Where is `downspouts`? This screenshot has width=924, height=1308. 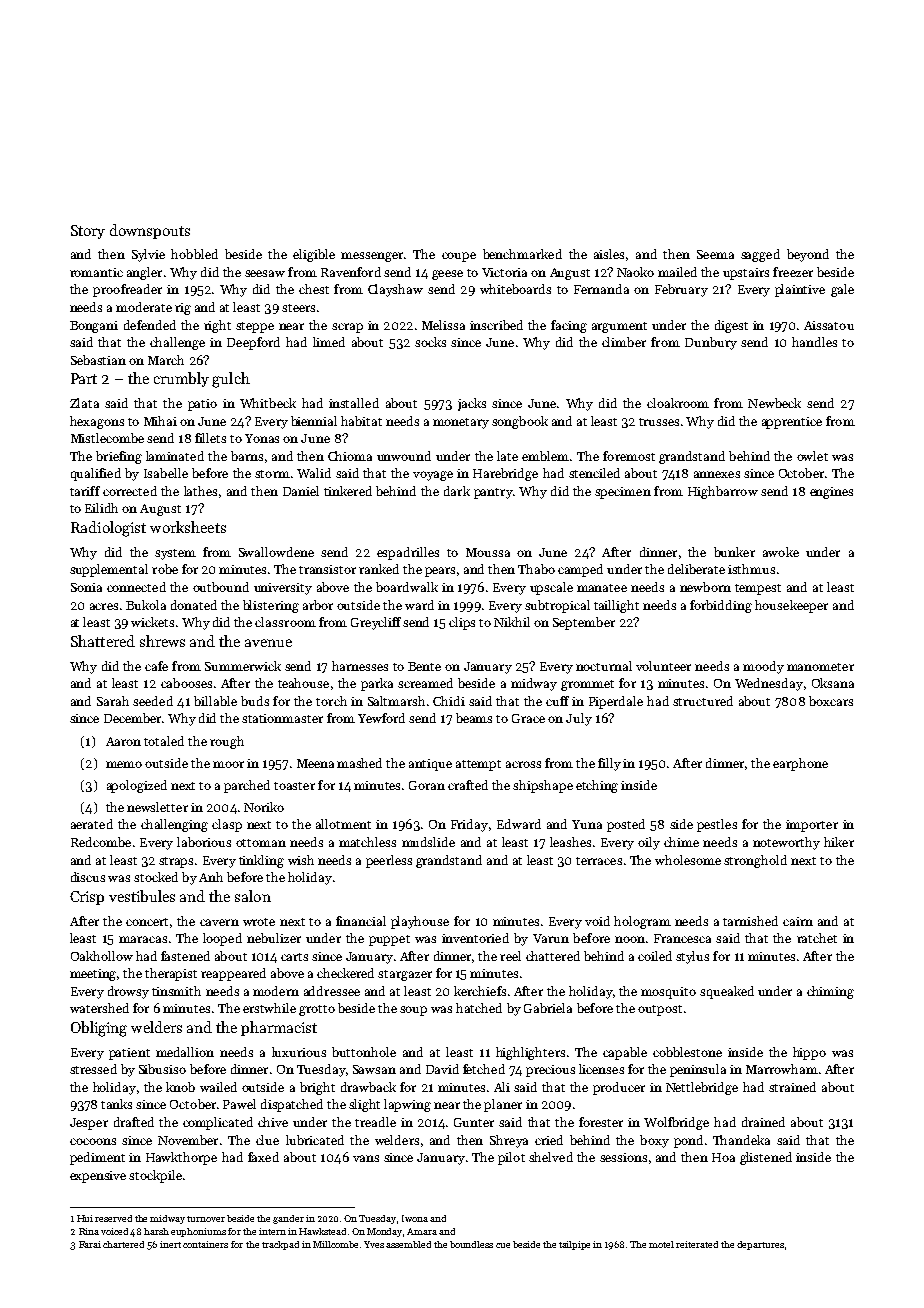
downspouts is located at coordinates (150, 231).
